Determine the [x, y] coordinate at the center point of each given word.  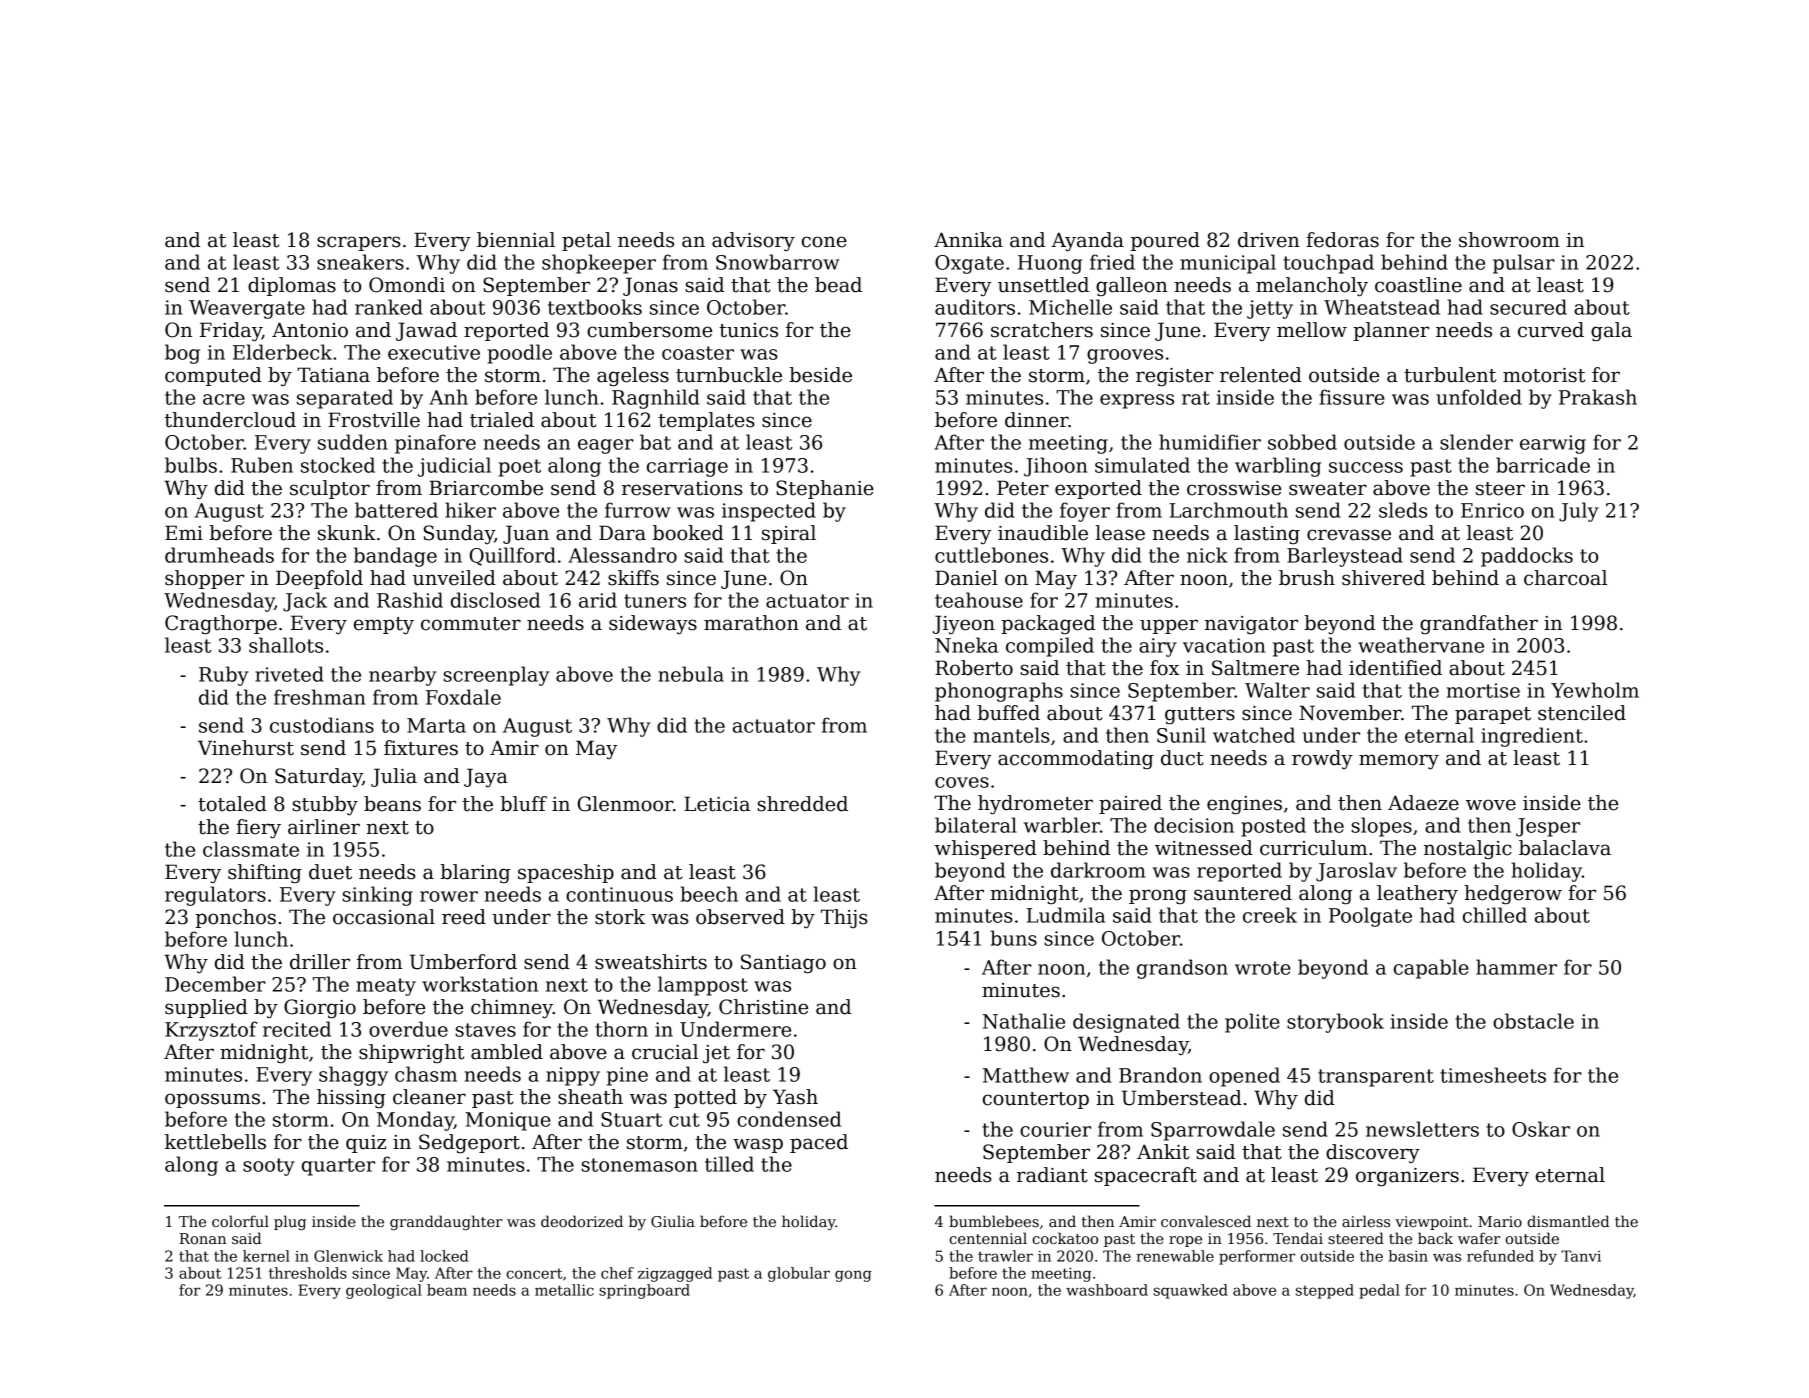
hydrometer [1035, 804]
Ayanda [1087, 241]
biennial [516, 240]
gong [853, 1276]
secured [1528, 307]
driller [320, 962]
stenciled [1582, 713]
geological [384, 1291]
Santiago [783, 963]
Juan [526, 534]
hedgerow [1513, 894]
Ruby [223, 676]
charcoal [1565, 578]
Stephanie [825, 489]
